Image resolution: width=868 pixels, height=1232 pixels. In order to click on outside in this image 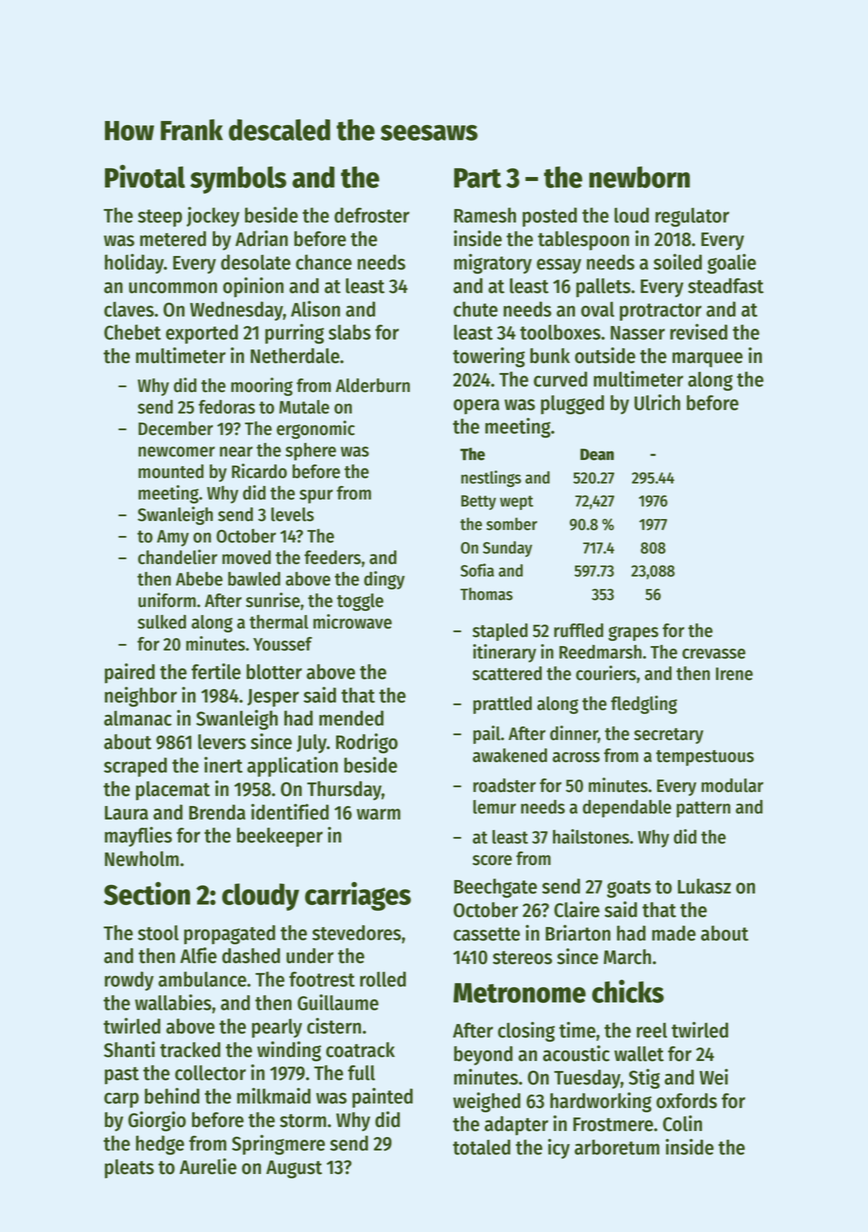, I will do `click(605, 355)`.
